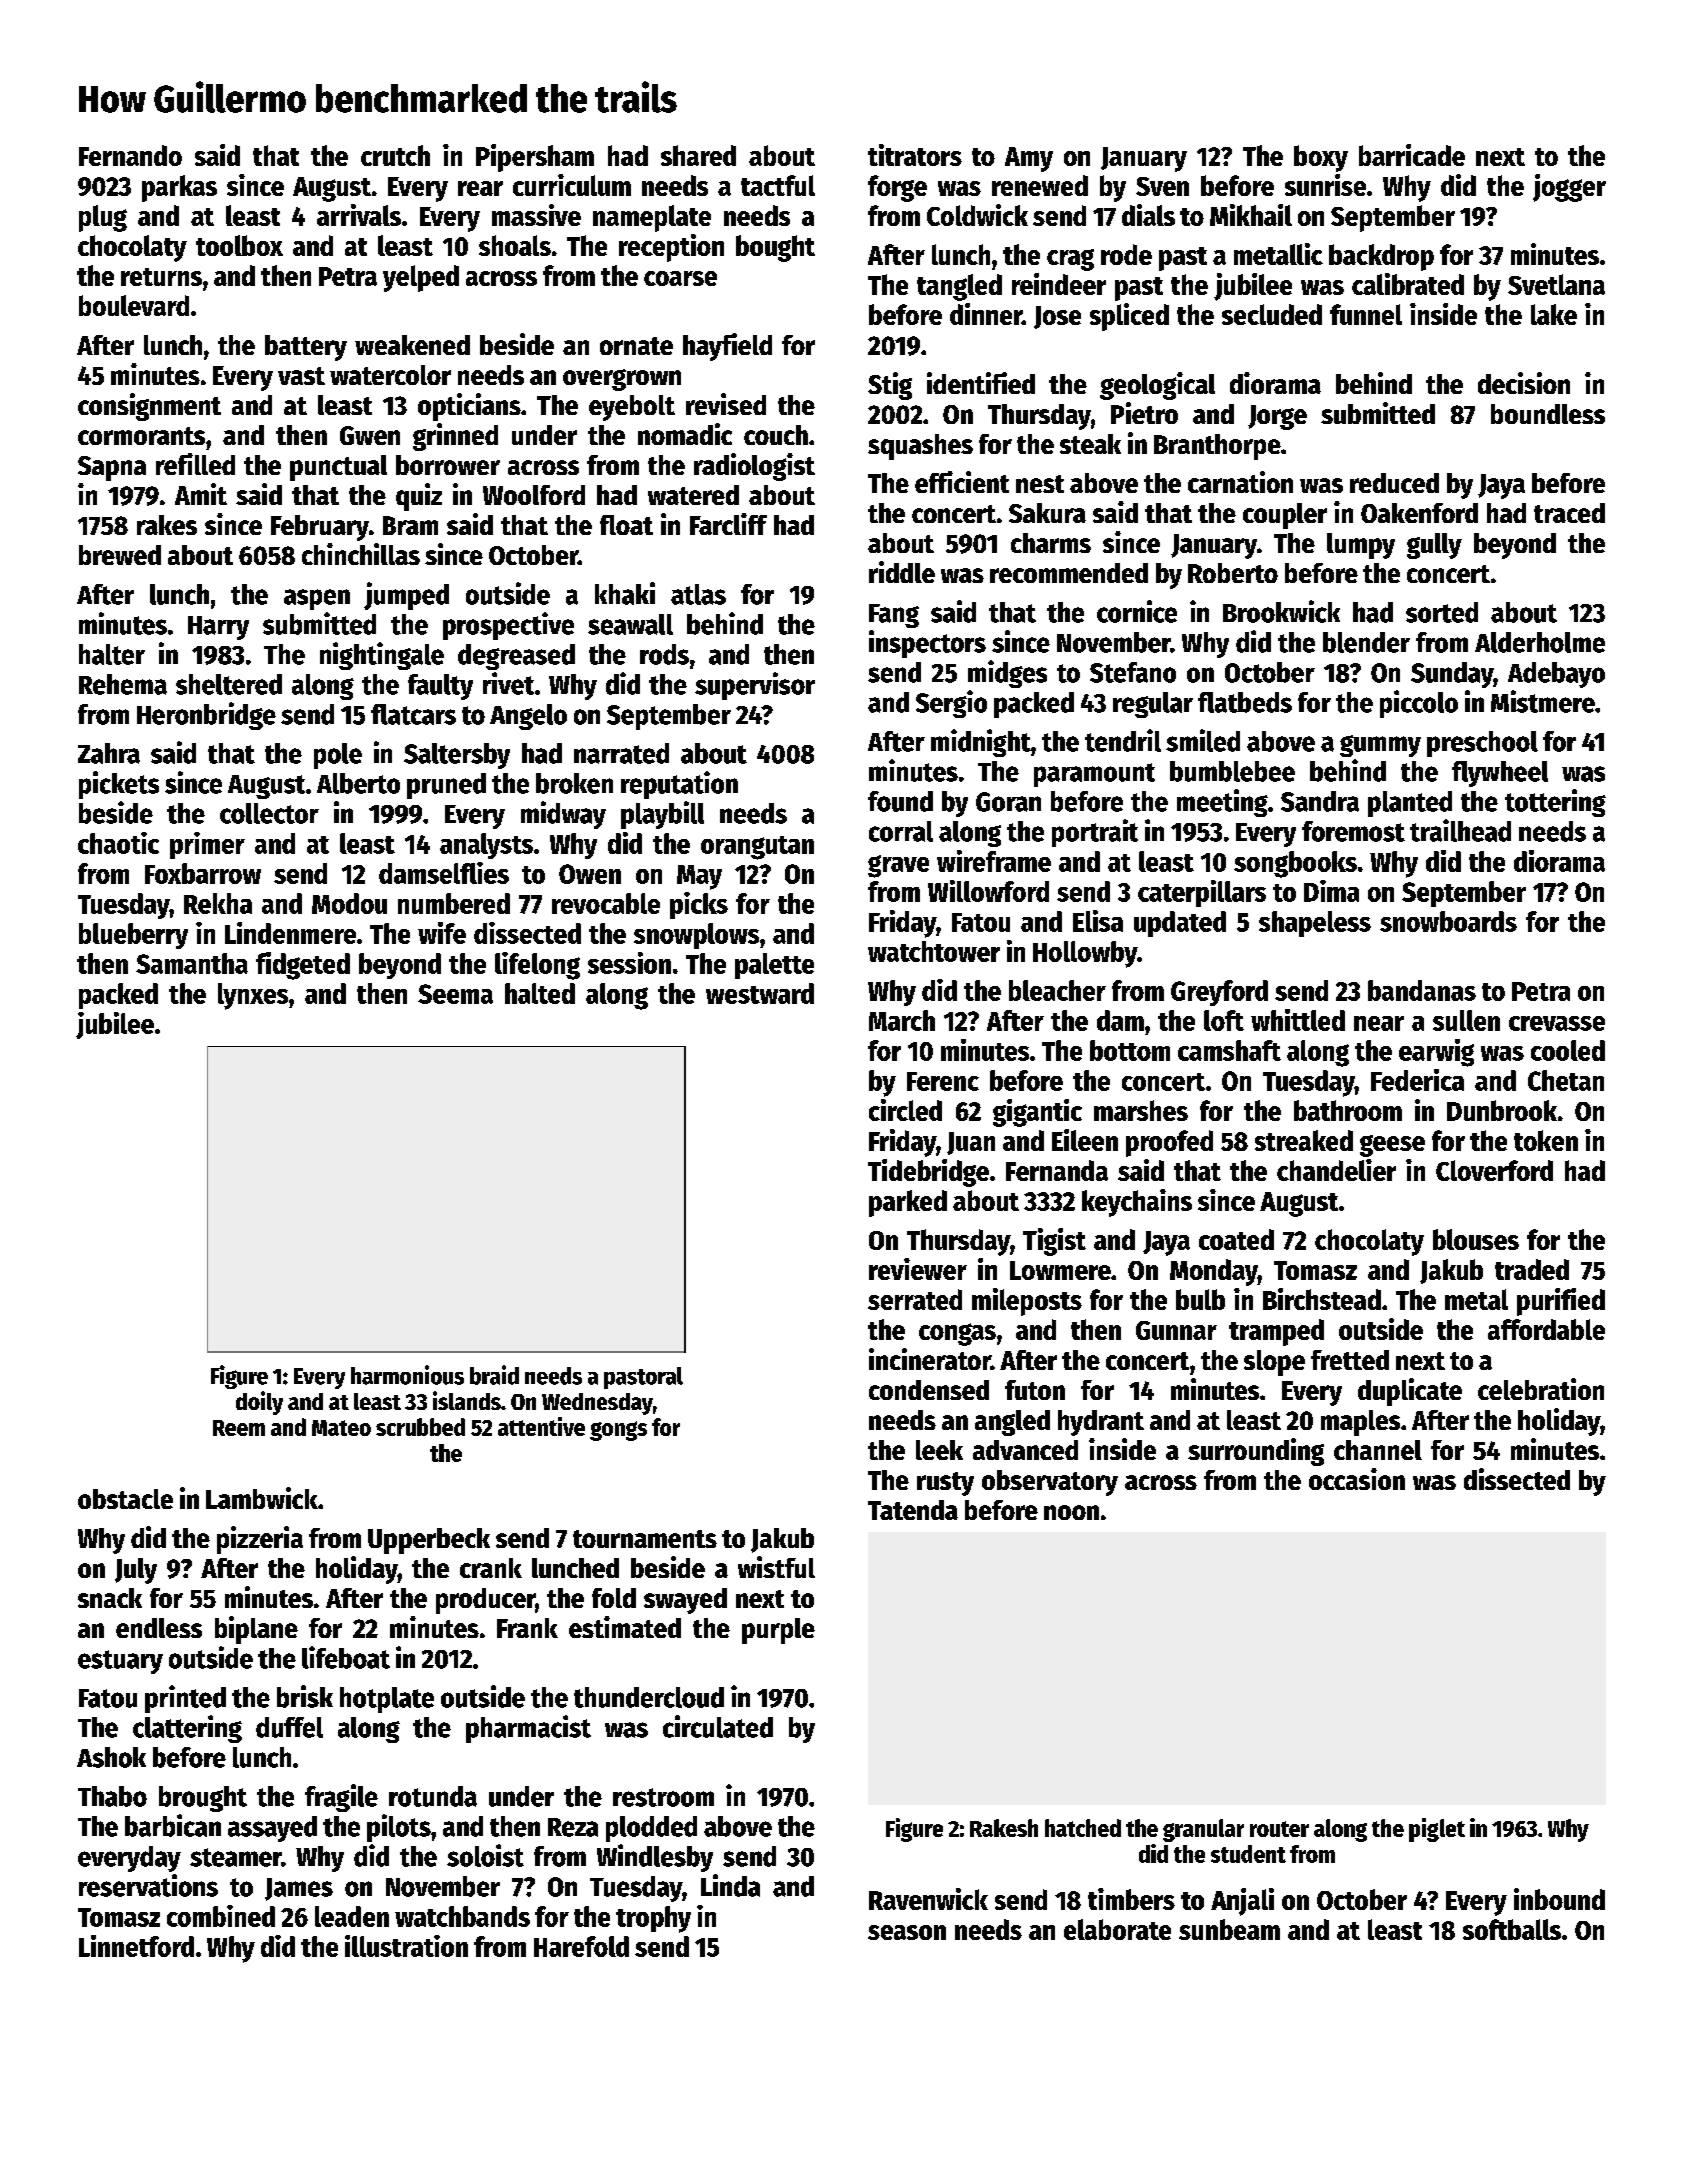  I want to click on hatched, so click(1083, 1828).
